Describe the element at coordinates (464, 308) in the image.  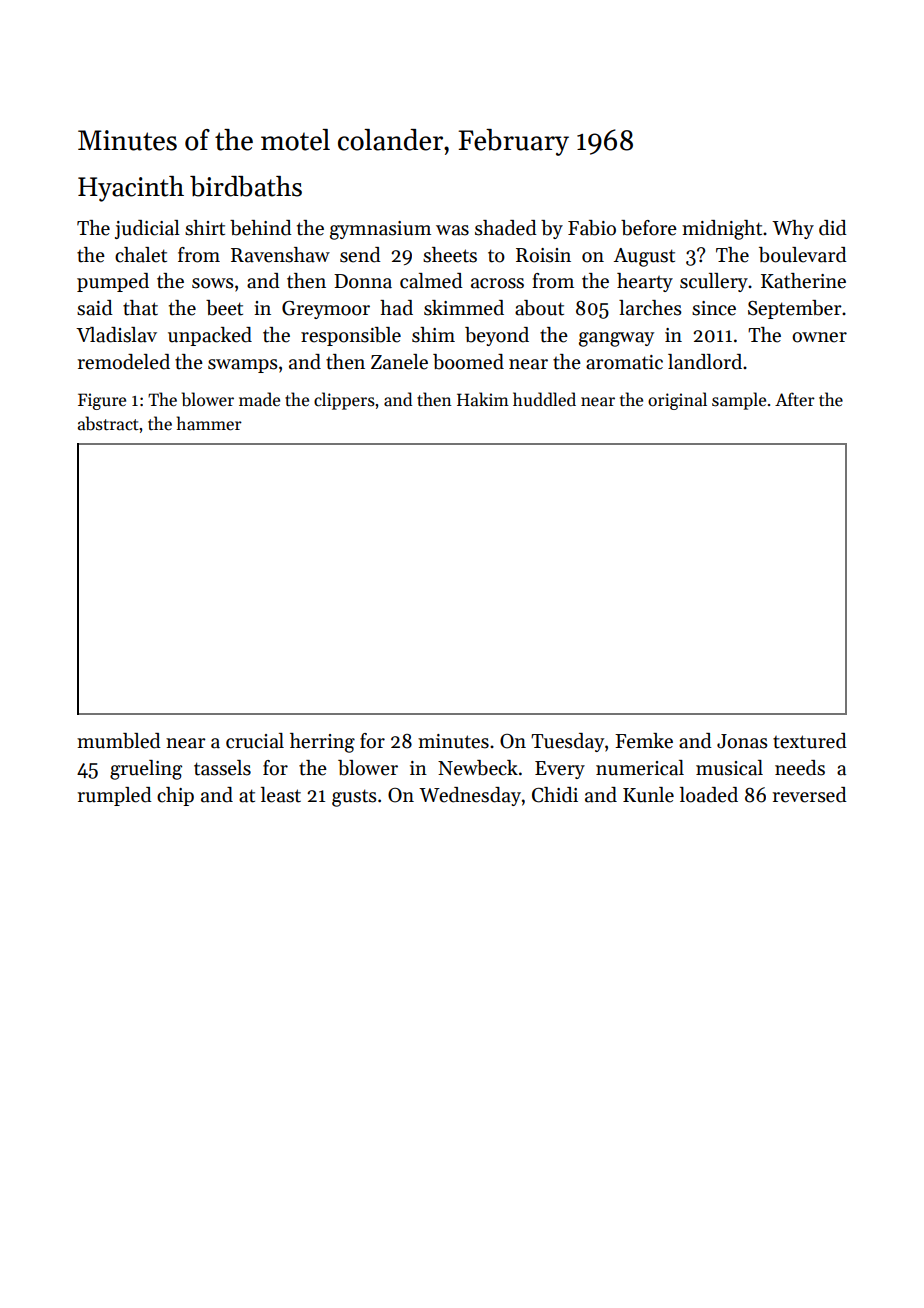
I see `skimmed` at that location.
